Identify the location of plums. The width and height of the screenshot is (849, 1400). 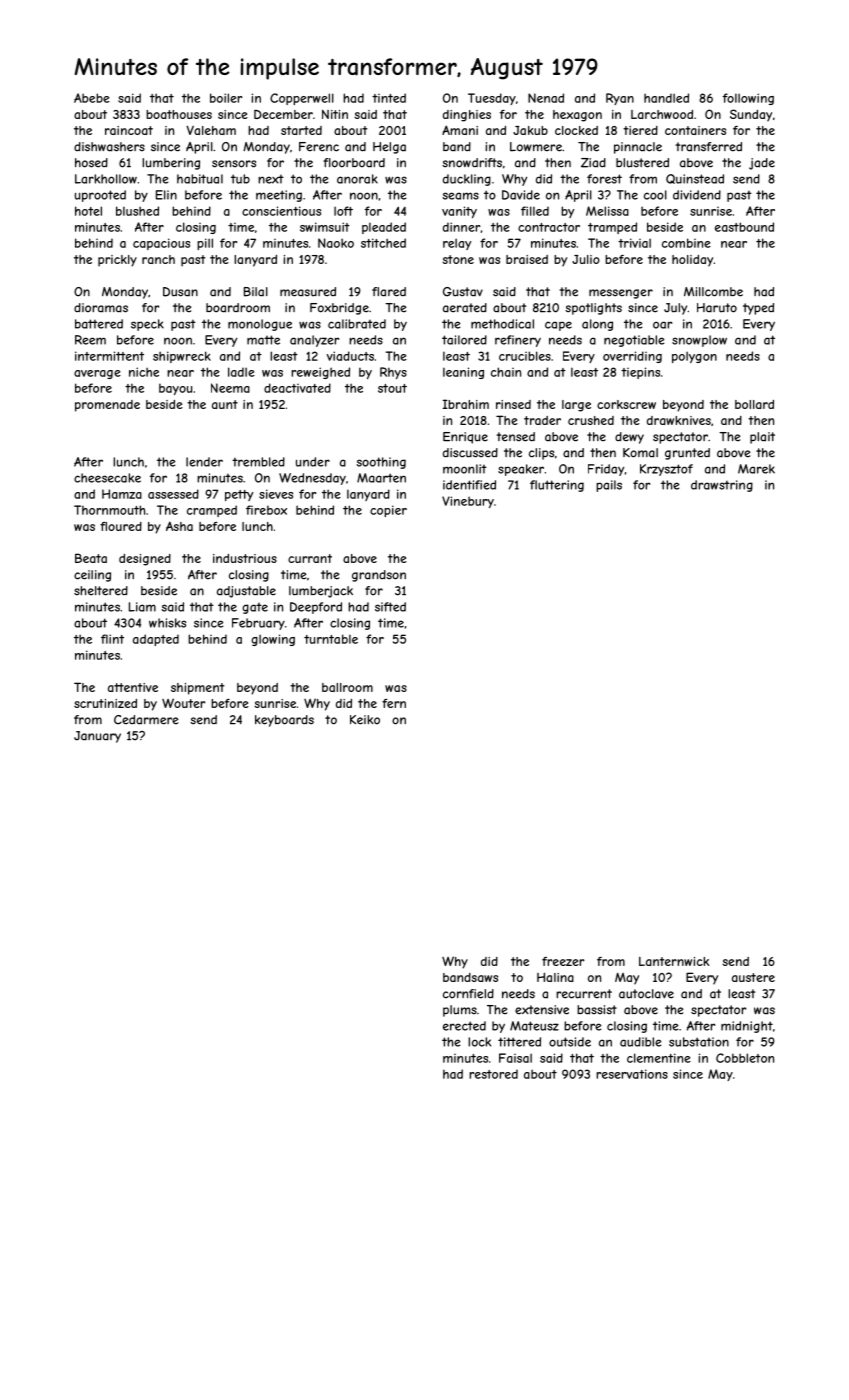
(460, 1011).
